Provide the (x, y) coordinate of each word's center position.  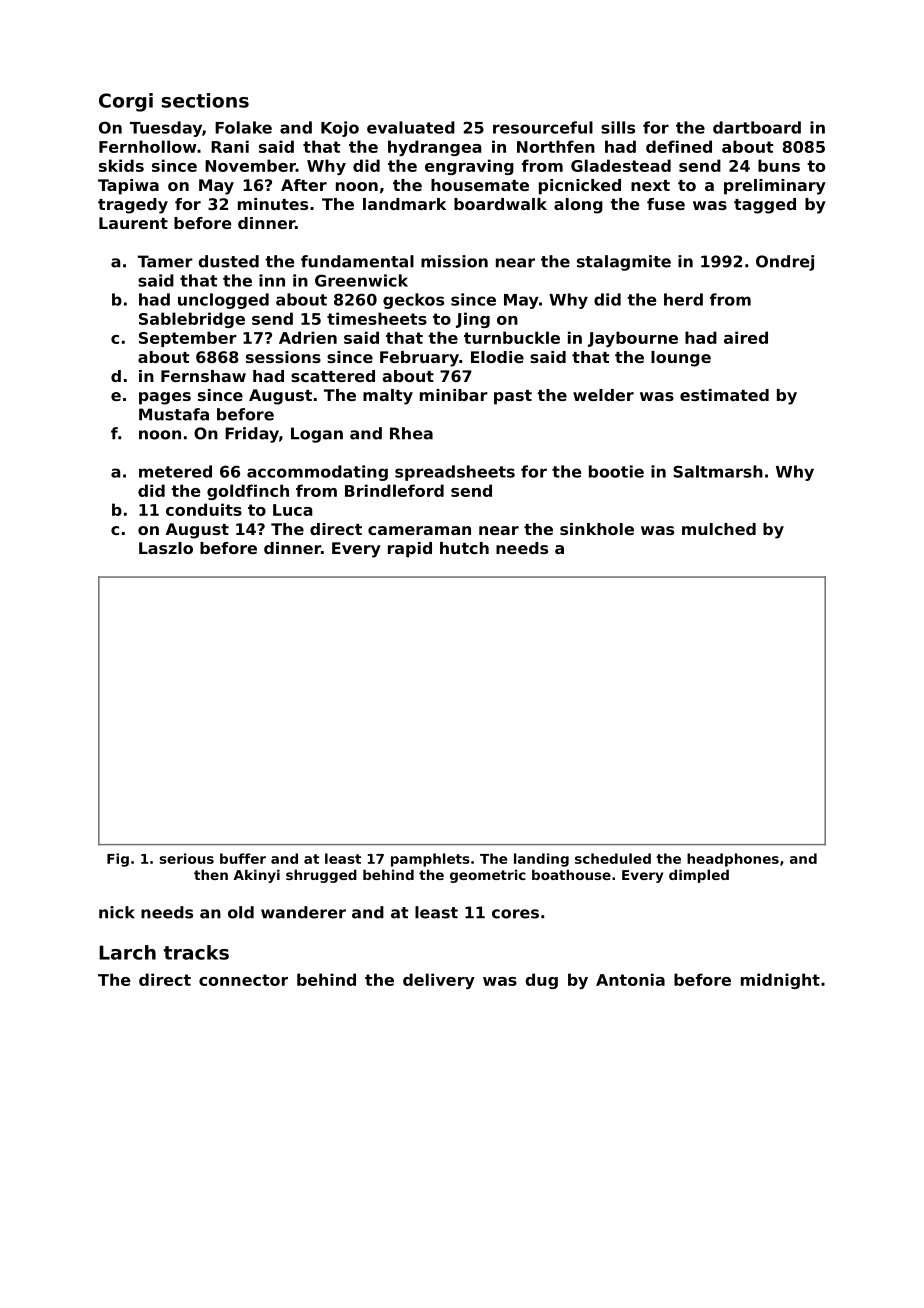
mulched (719, 529)
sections (205, 100)
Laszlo (166, 548)
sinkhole (597, 529)
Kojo (340, 129)
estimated (724, 395)
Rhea (411, 433)
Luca (292, 510)
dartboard (757, 127)
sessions (283, 357)
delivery (439, 981)
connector (243, 980)
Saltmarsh (718, 471)
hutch (464, 548)
